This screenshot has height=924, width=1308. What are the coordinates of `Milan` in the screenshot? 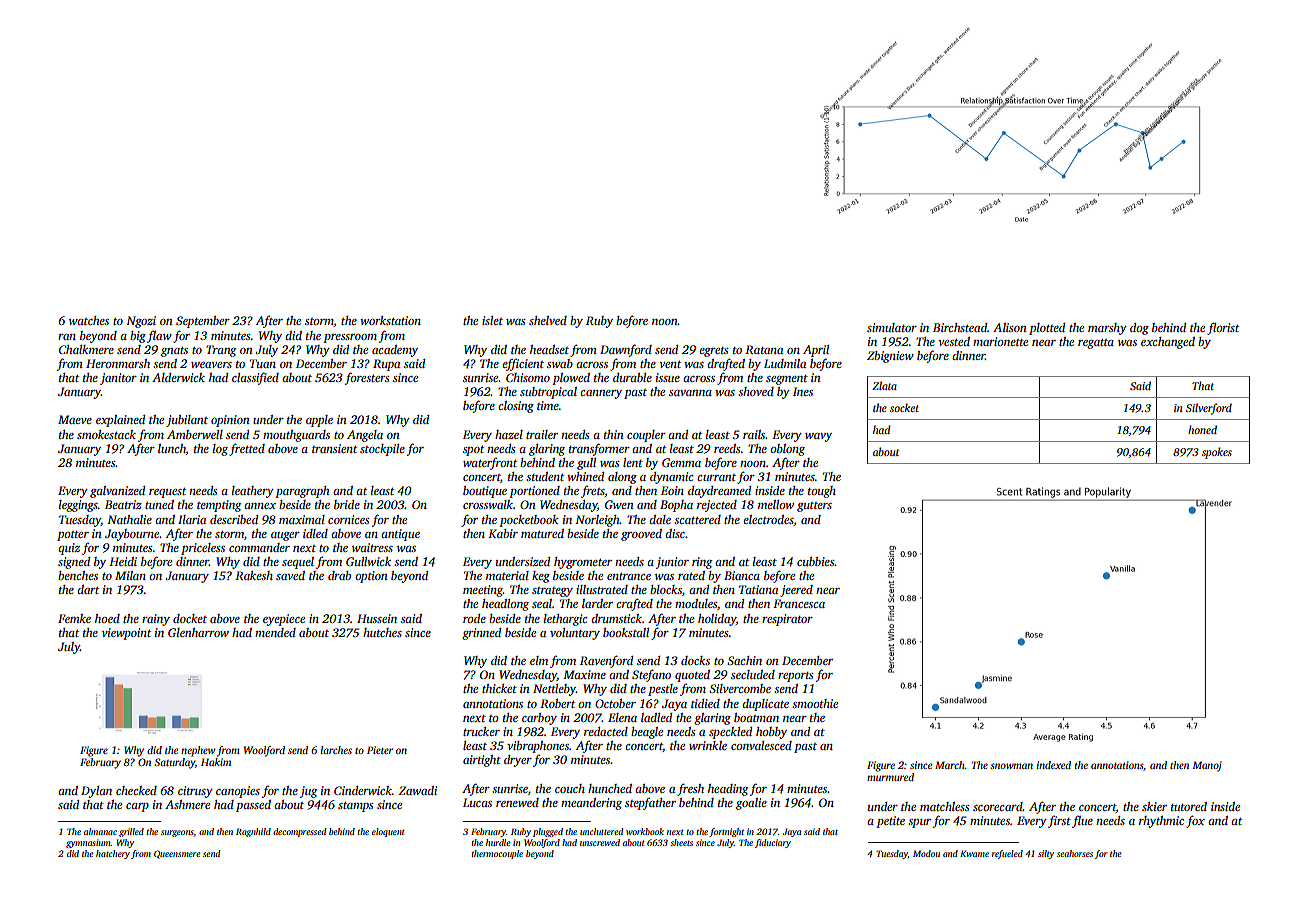 It's located at (130, 575).
